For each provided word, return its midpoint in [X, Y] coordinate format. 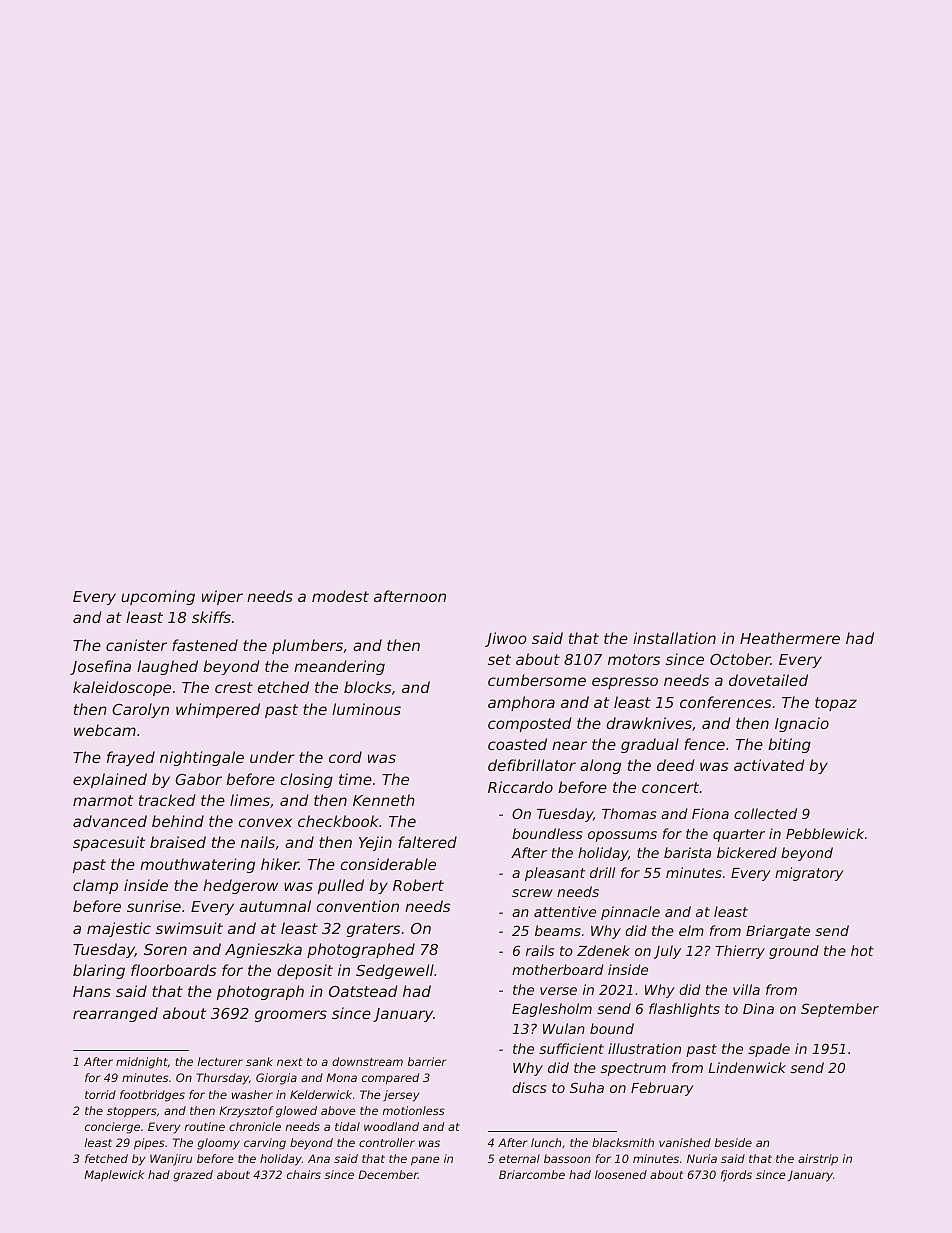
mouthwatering [197, 865]
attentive [565, 911]
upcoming [158, 597]
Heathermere [790, 638]
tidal [347, 1126]
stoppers [132, 1112]
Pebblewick [825, 833]
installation [674, 638]
